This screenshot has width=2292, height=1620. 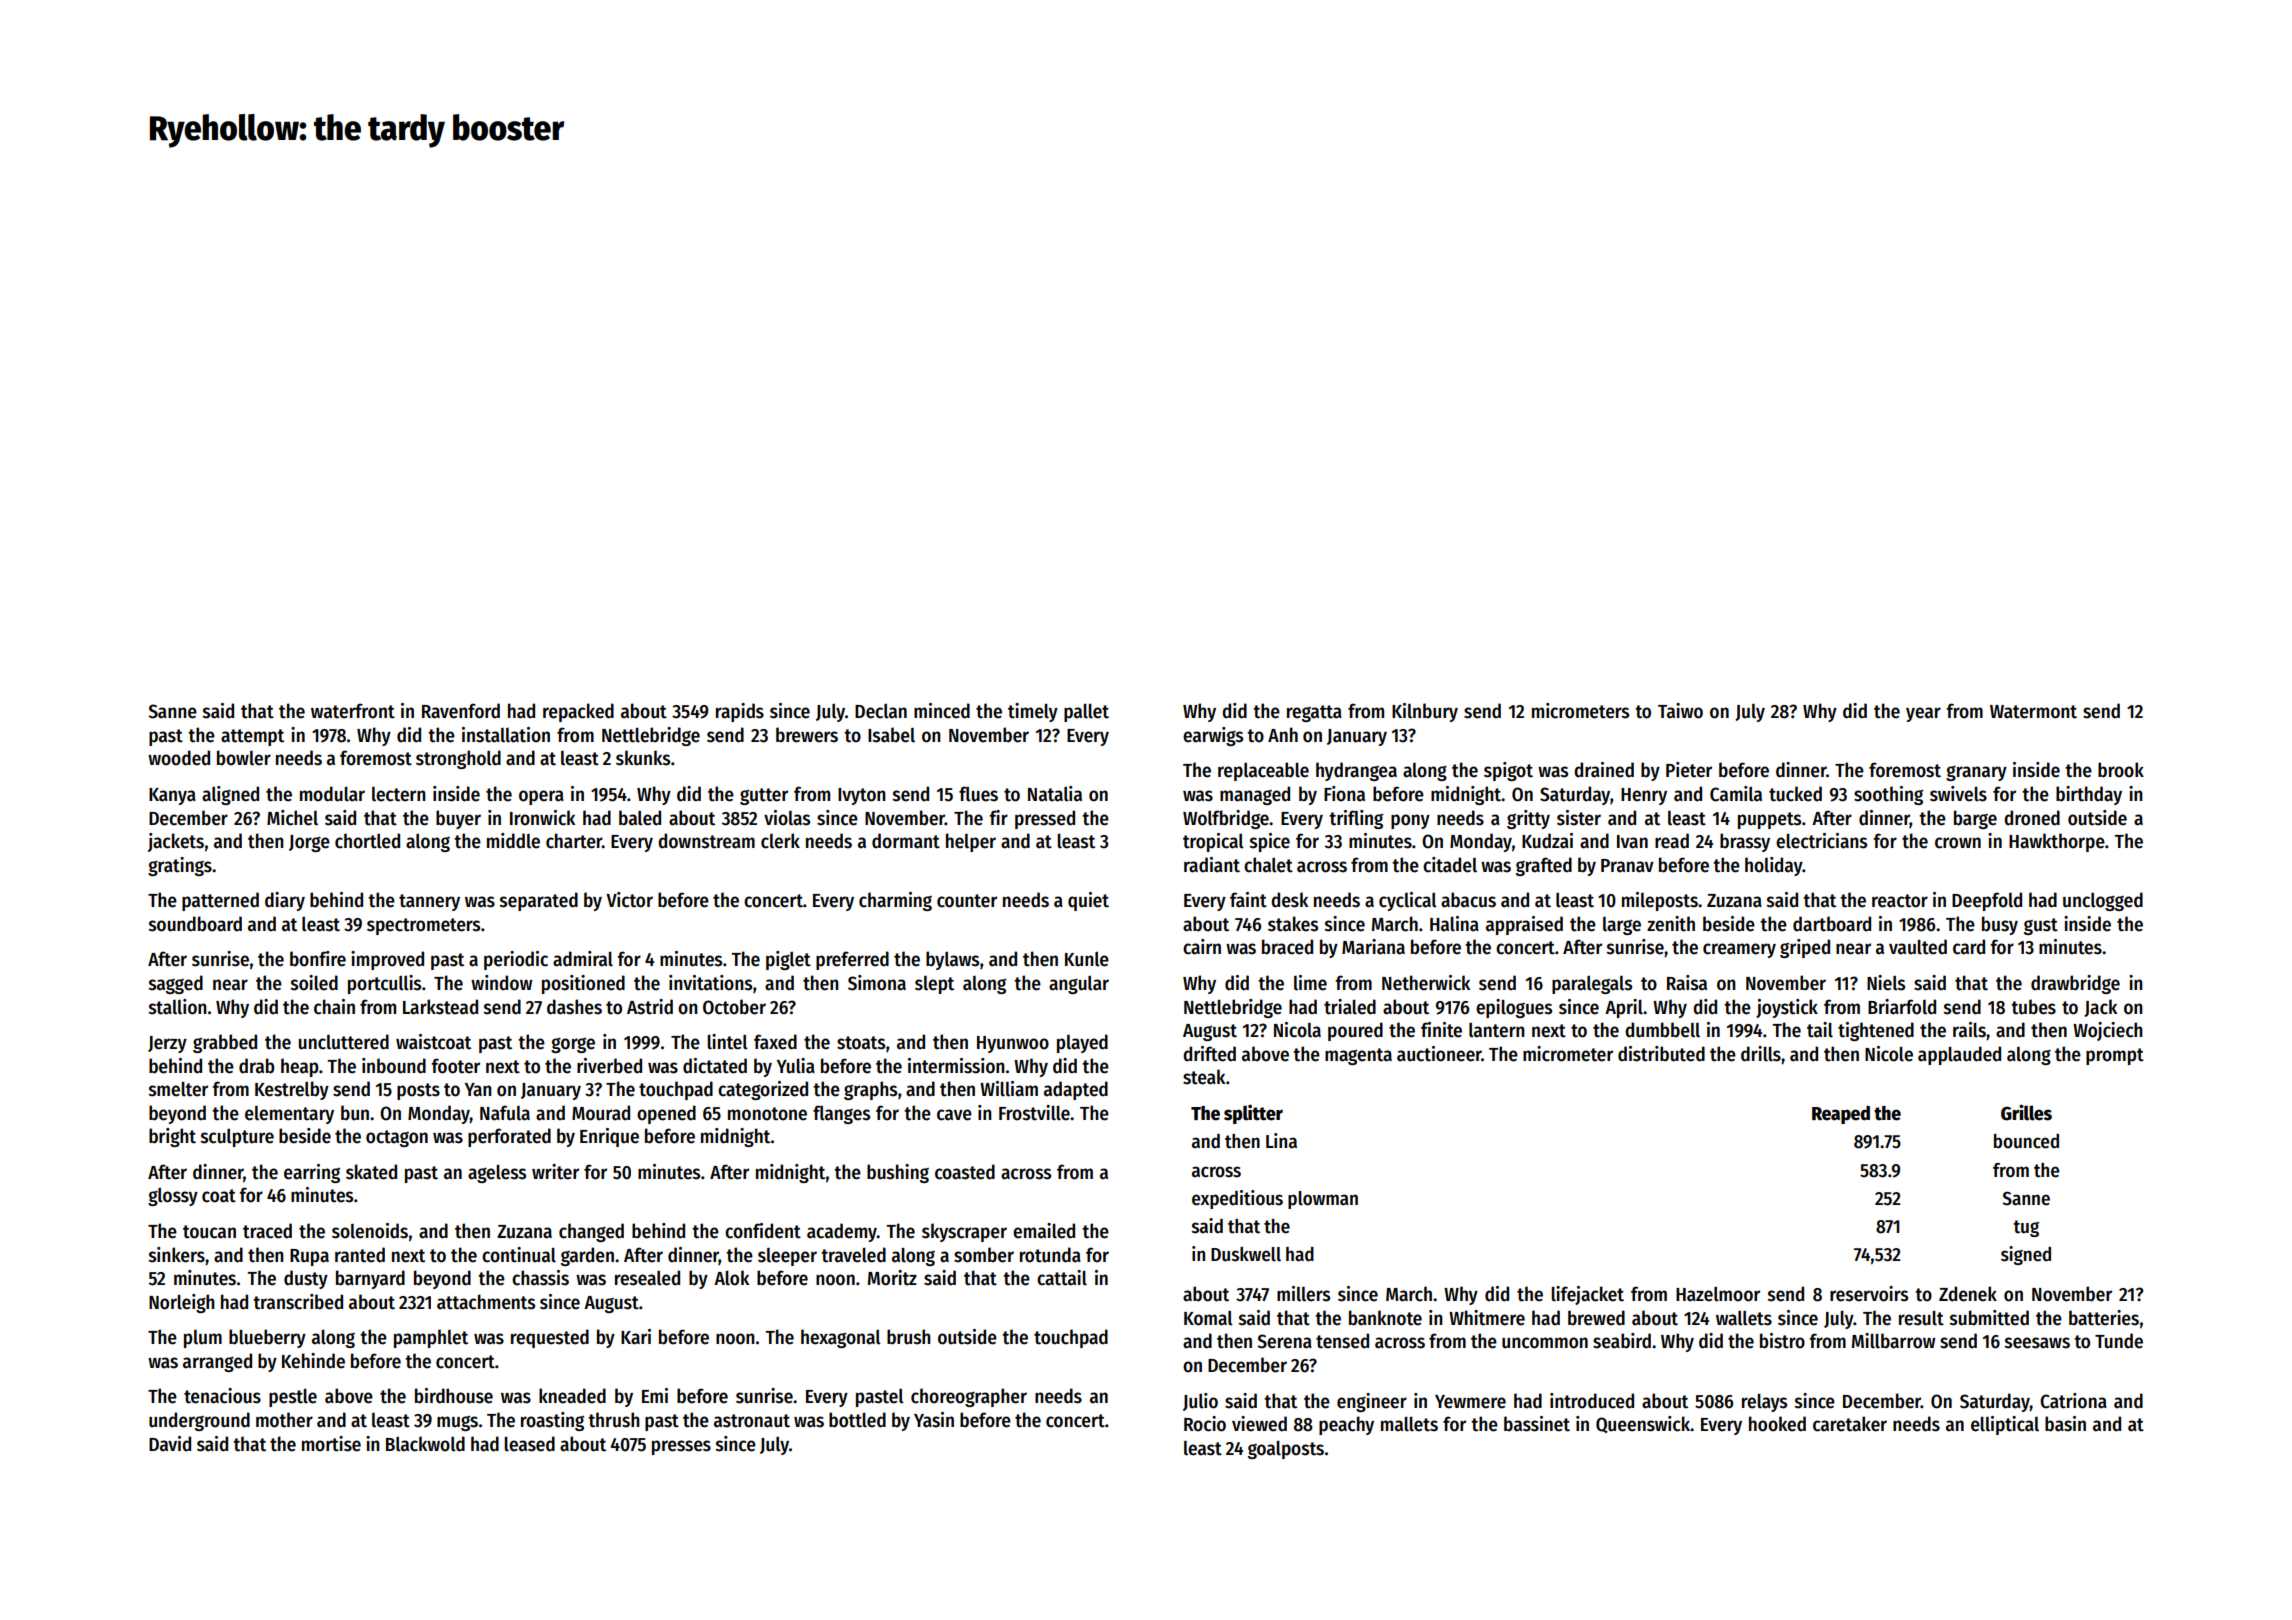 I want to click on gratings, so click(x=180, y=866).
